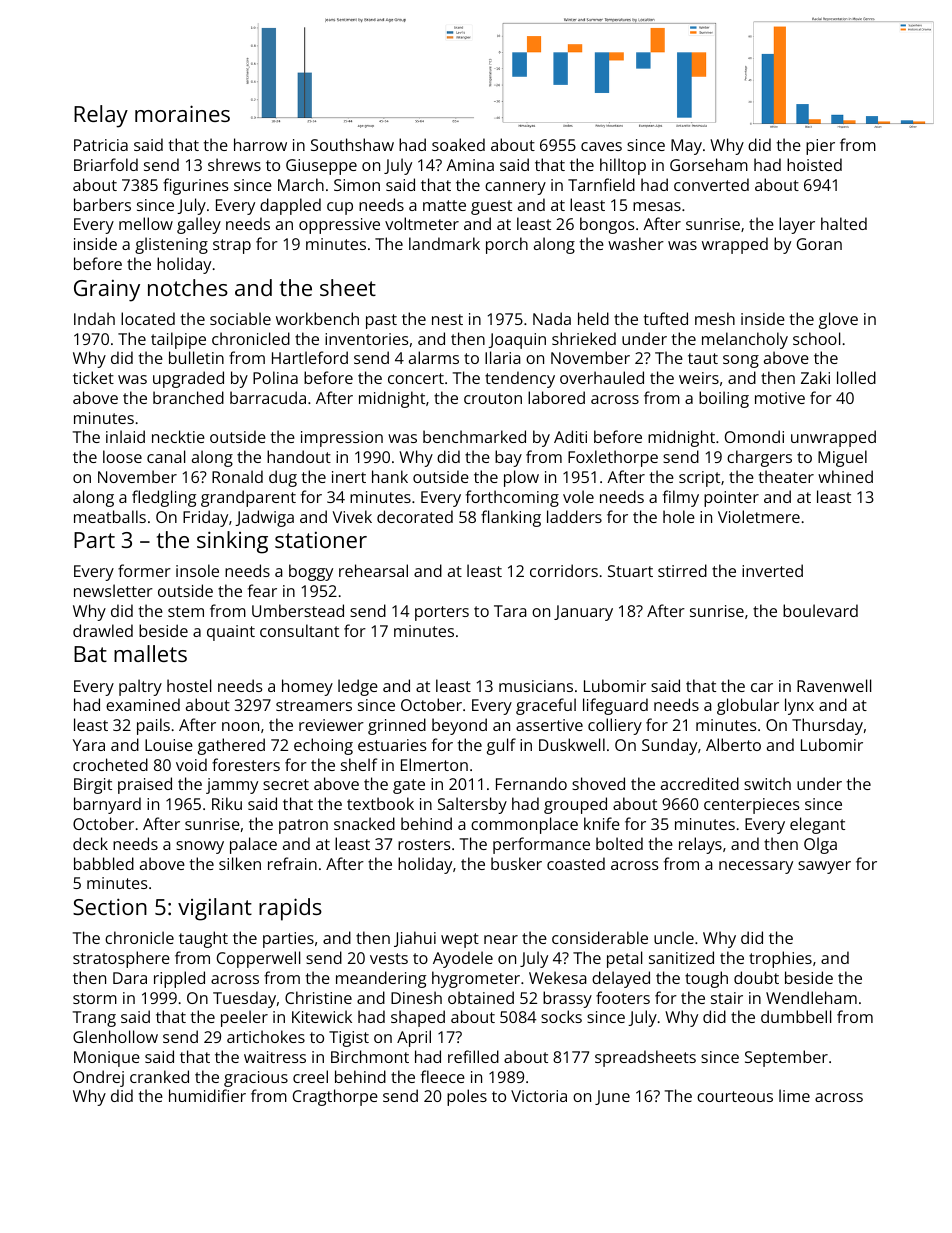  Describe the element at coordinates (601, 146) in the screenshot. I see `caves` at that location.
